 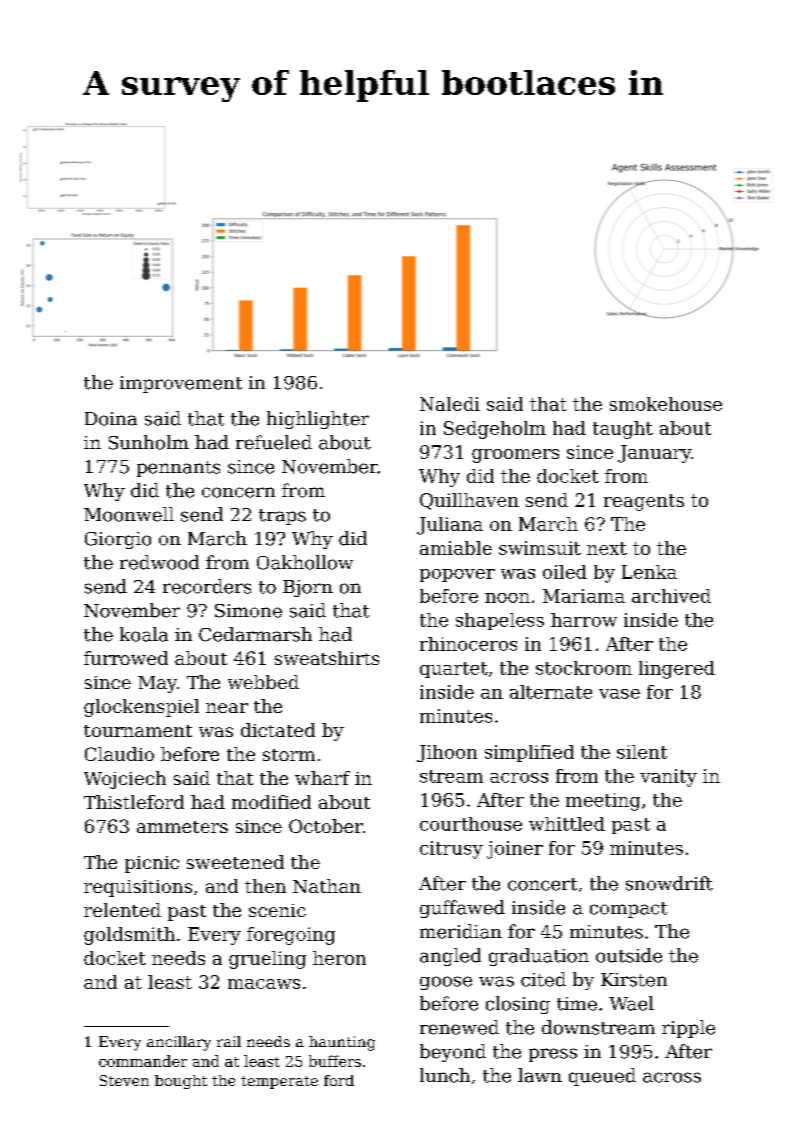 I want to click on Mariama, so click(x=584, y=596).
